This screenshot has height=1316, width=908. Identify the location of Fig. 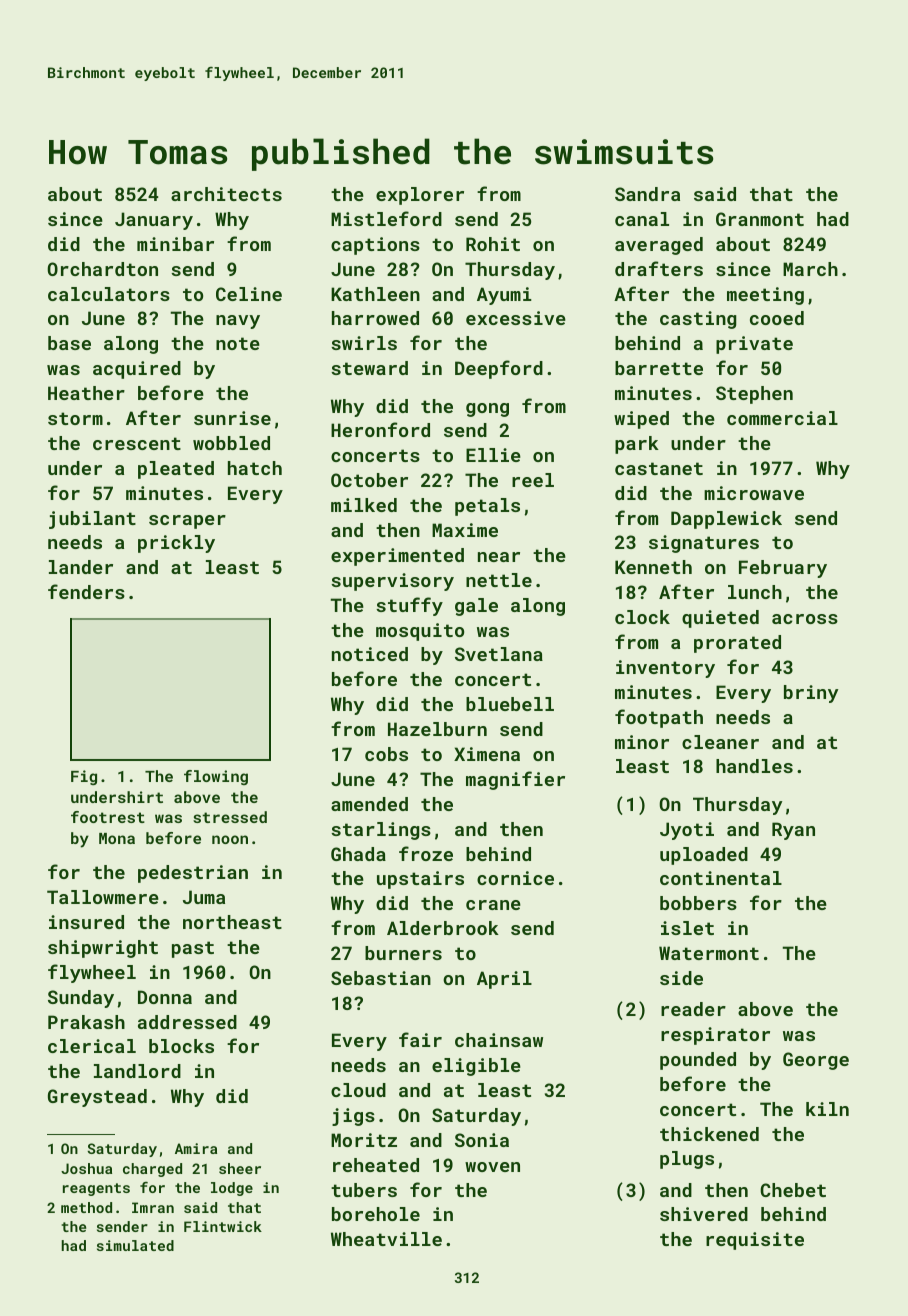
(84, 777).
